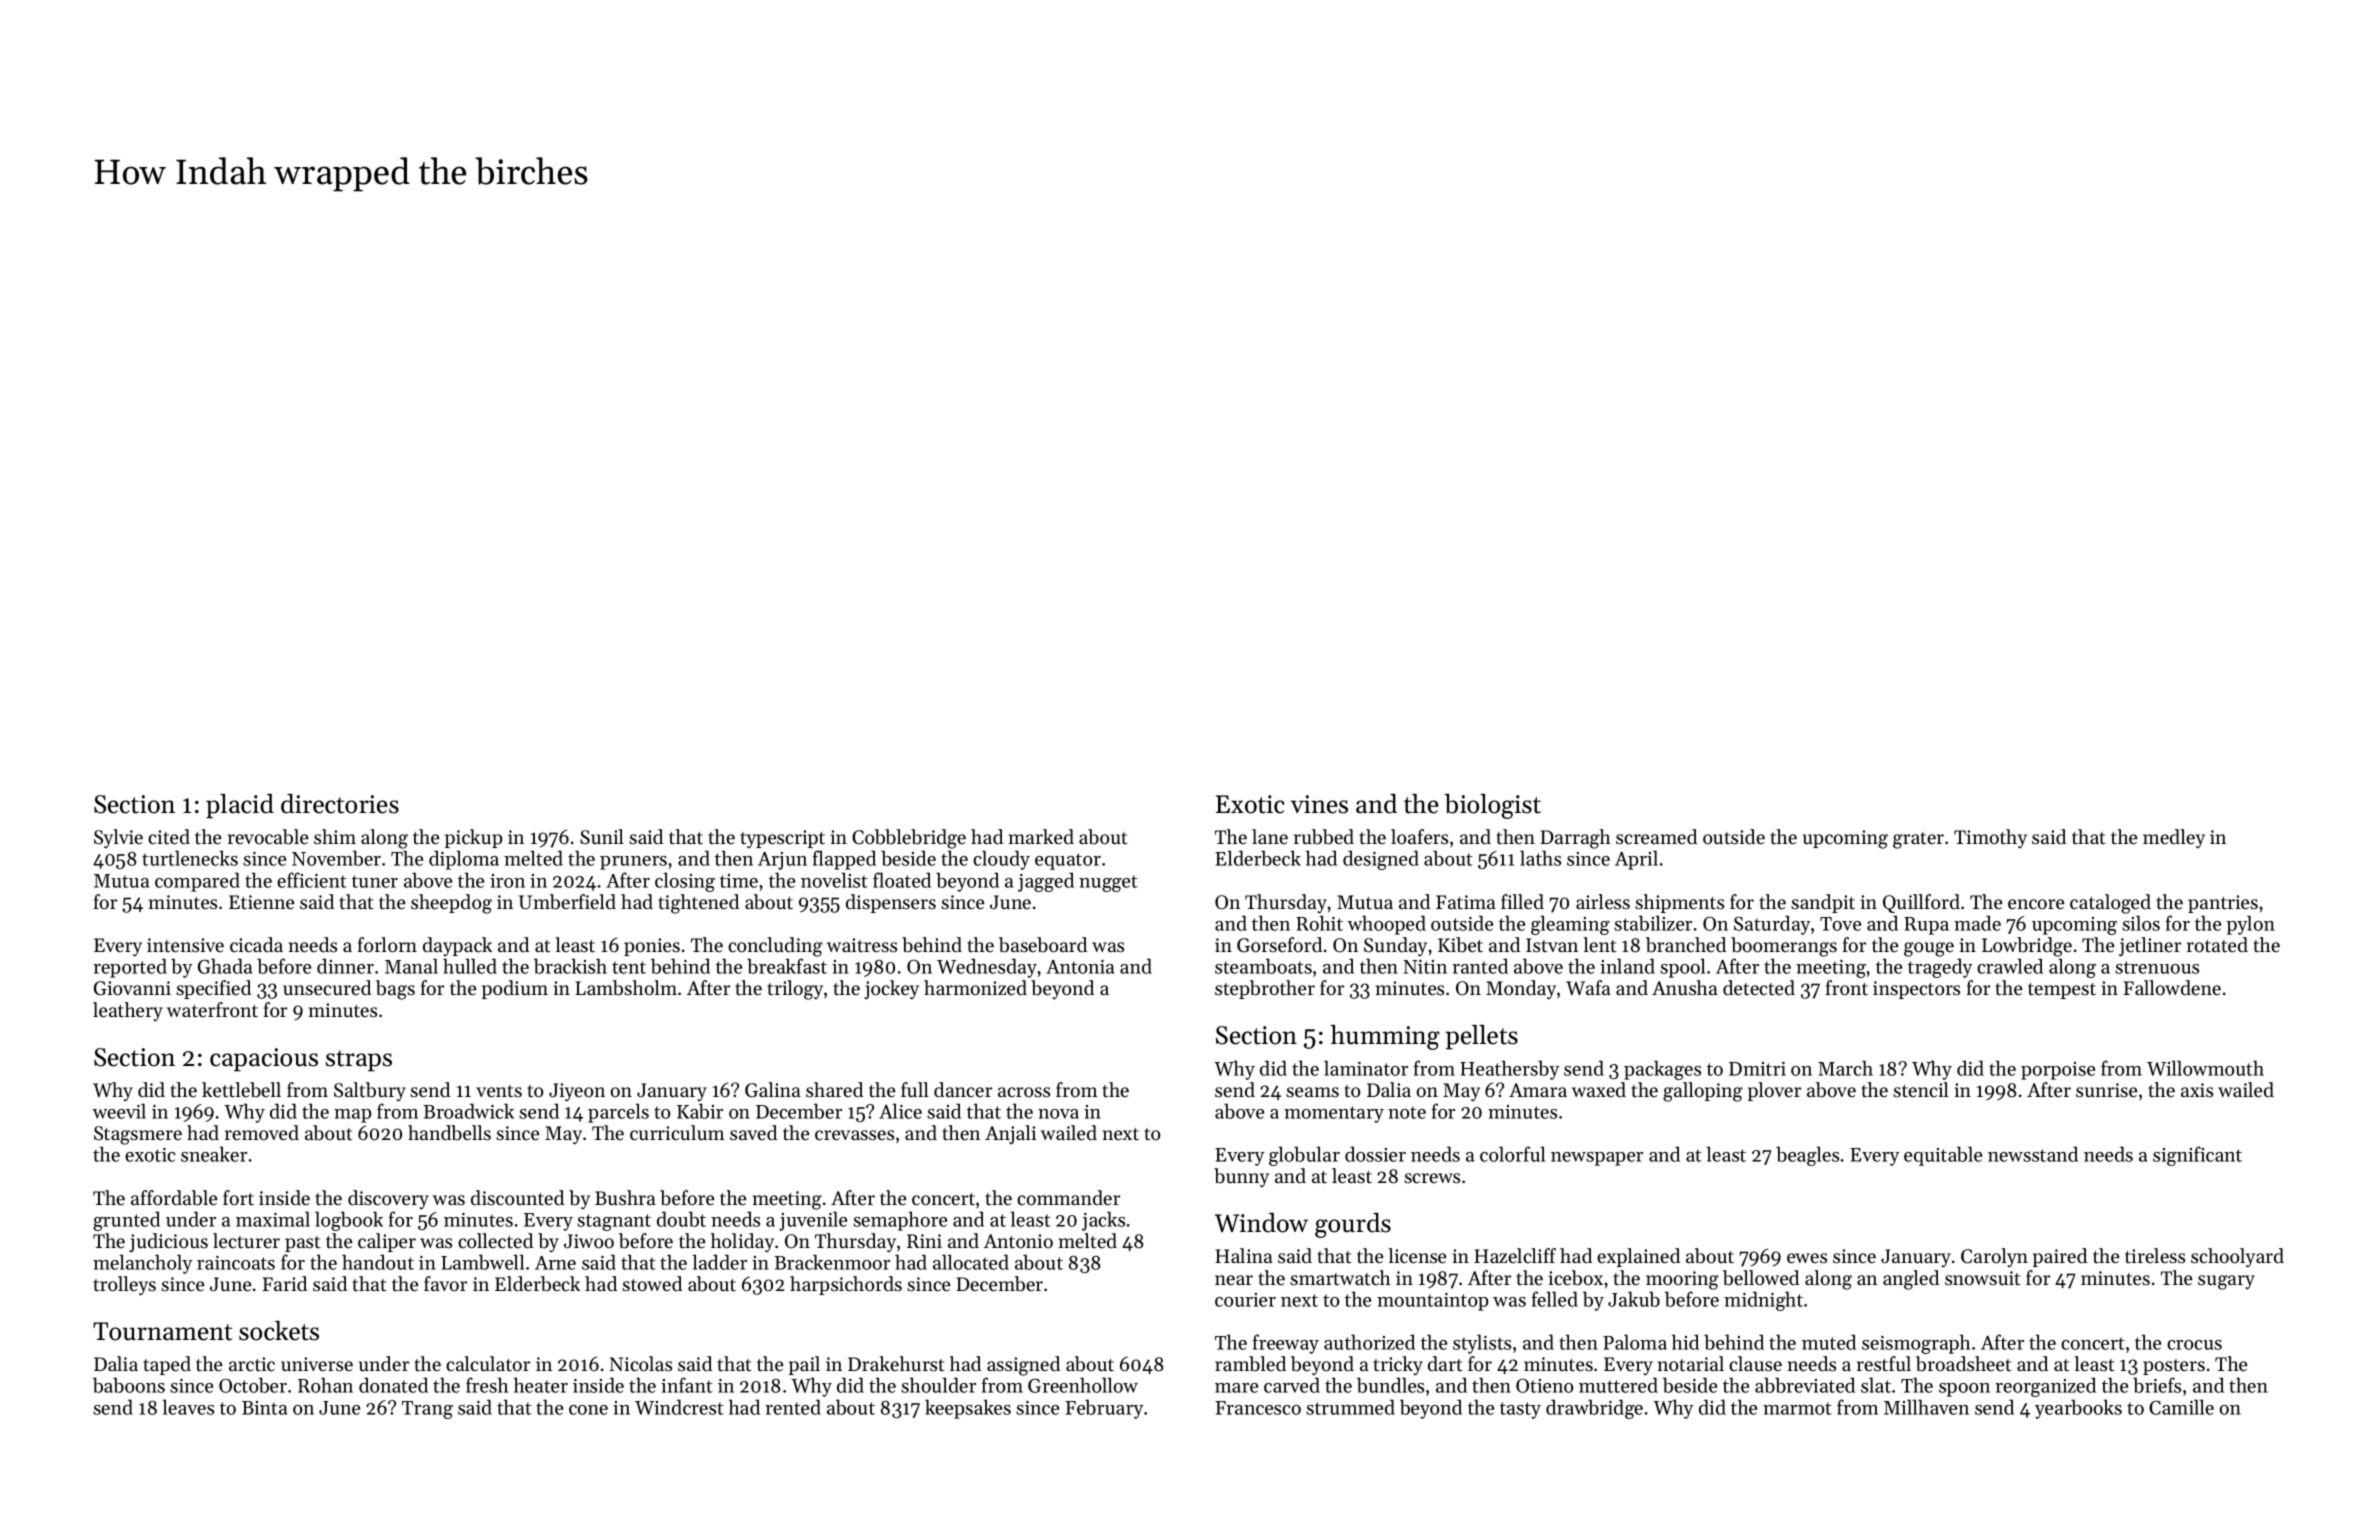  Describe the element at coordinates (1023, 1366) in the screenshot. I see `assigned` at that location.
